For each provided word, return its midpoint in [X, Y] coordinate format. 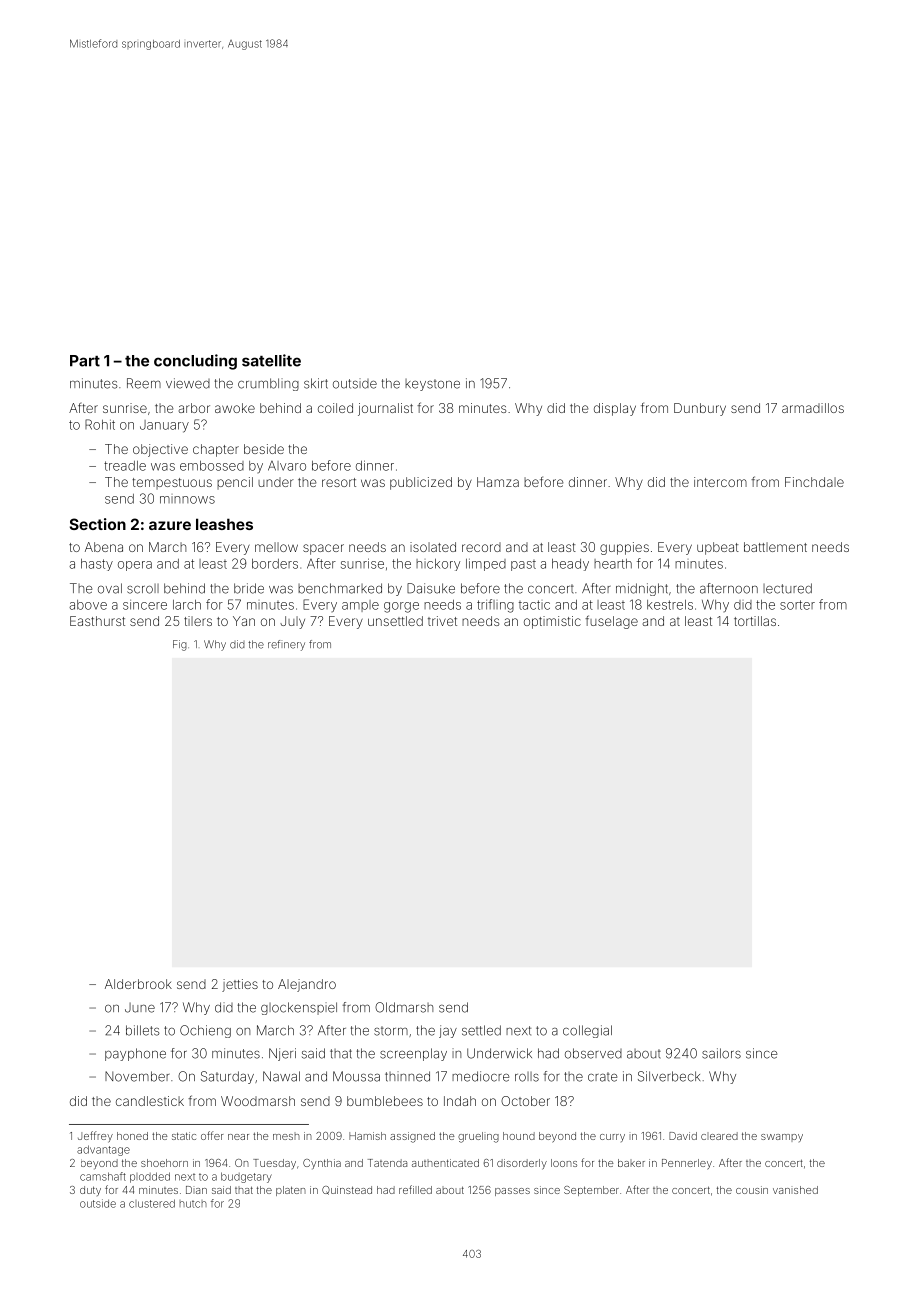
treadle [125, 466]
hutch [193, 1204]
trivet [442, 621]
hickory [438, 565]
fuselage [611, 622]
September [591, 1191]
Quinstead [347, 1190]
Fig [180, 645]
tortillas [755, 621]
